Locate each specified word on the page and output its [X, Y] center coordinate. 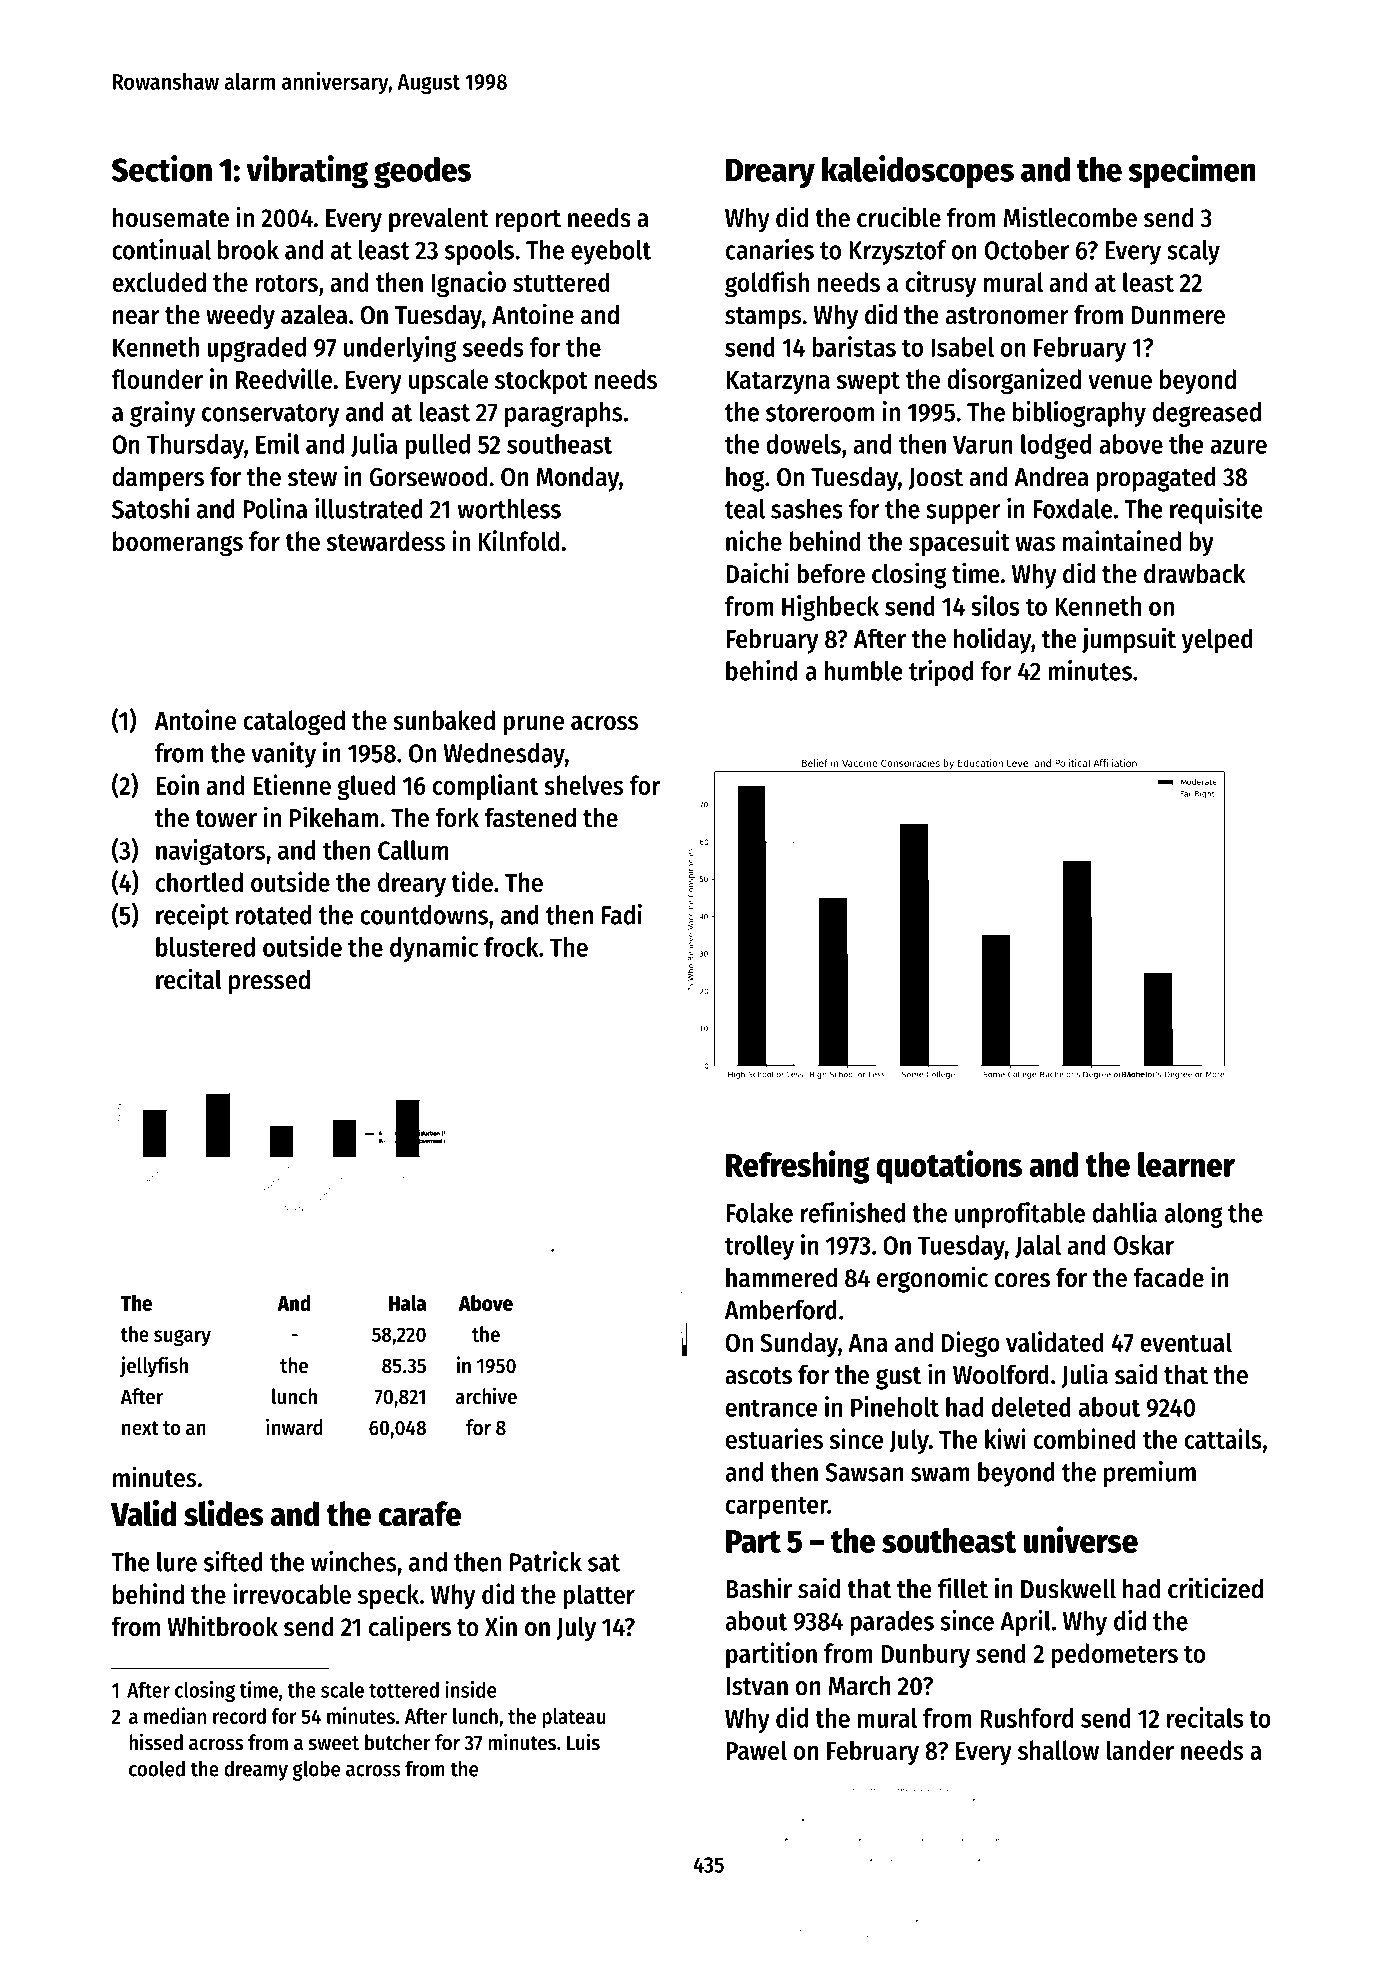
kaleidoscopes [918, 172]
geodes [422, 173]
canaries [770, 249]
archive [486, 1396]
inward [294, 1427]
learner [1186, 1164]
